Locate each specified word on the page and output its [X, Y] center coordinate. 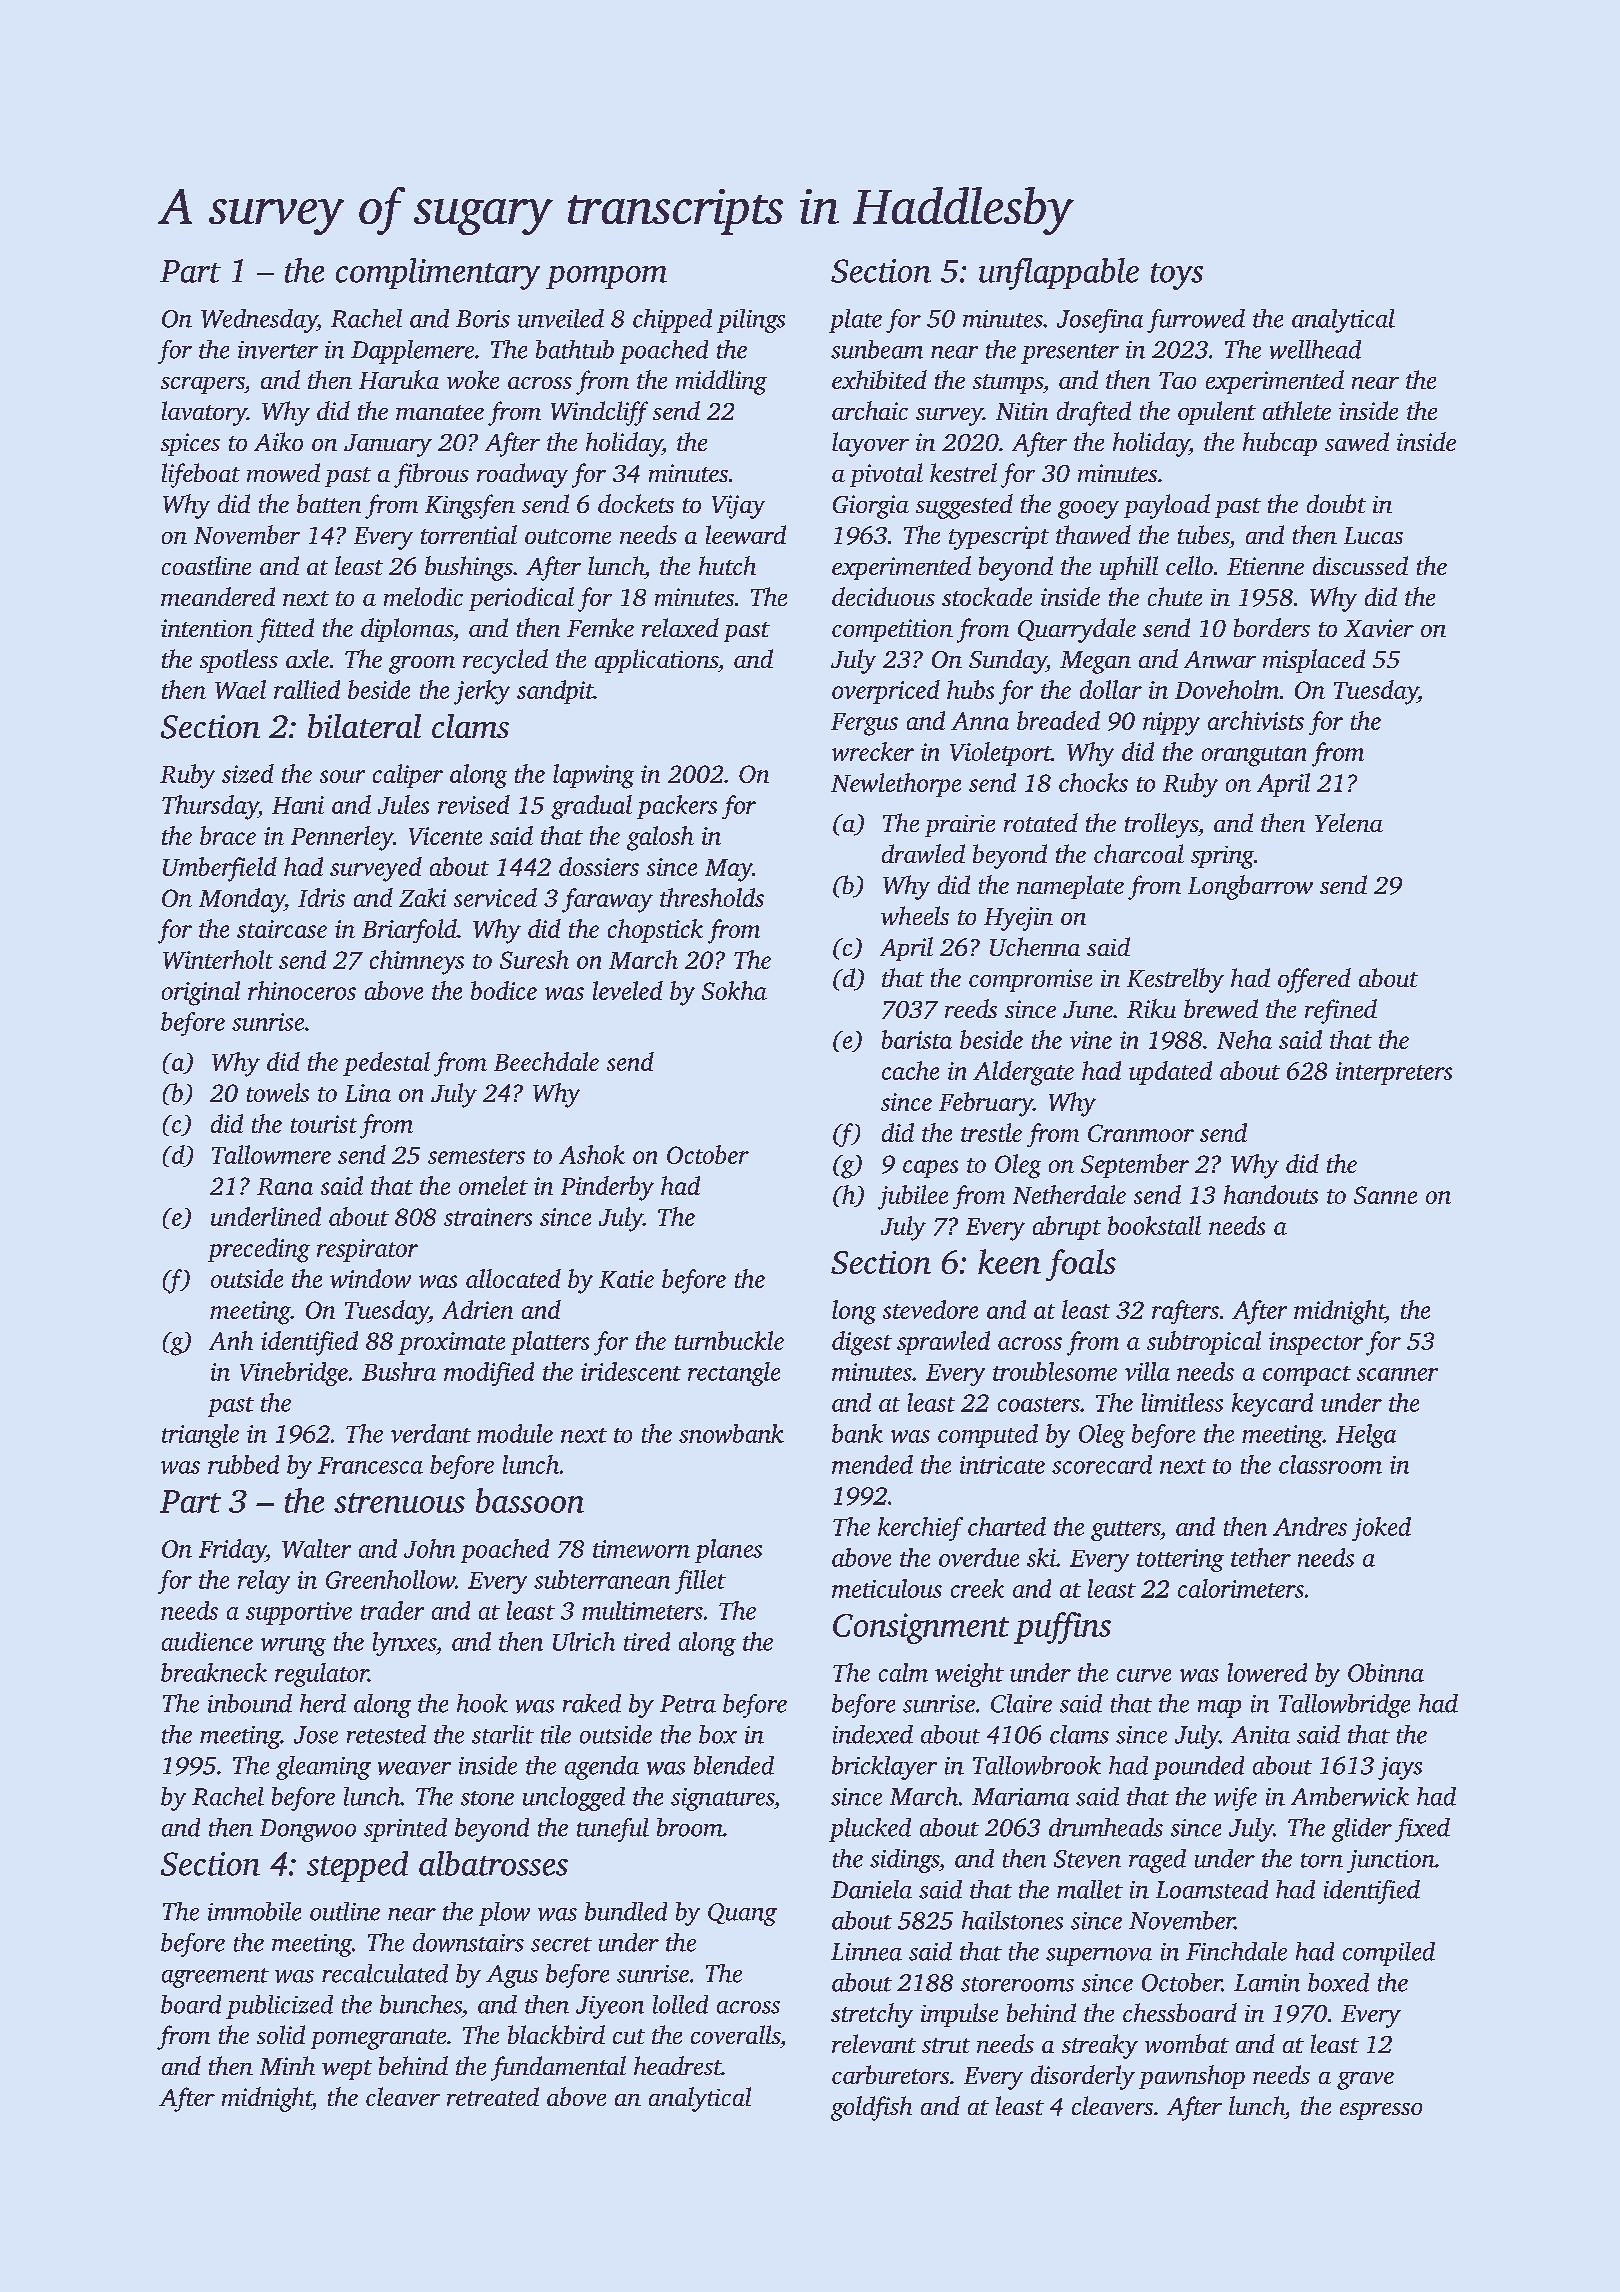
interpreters [1394, 1073]
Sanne [1385, 1195]
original [201, 993]
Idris [321, 897]
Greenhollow [390, 1579]
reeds [971, 1008]
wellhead [1315, 349]
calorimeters [1241, 1588]
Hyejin [1018, 919]
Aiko [278, 441]
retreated [493, 2096]
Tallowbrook [1037, 1765]
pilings [751, 321]
